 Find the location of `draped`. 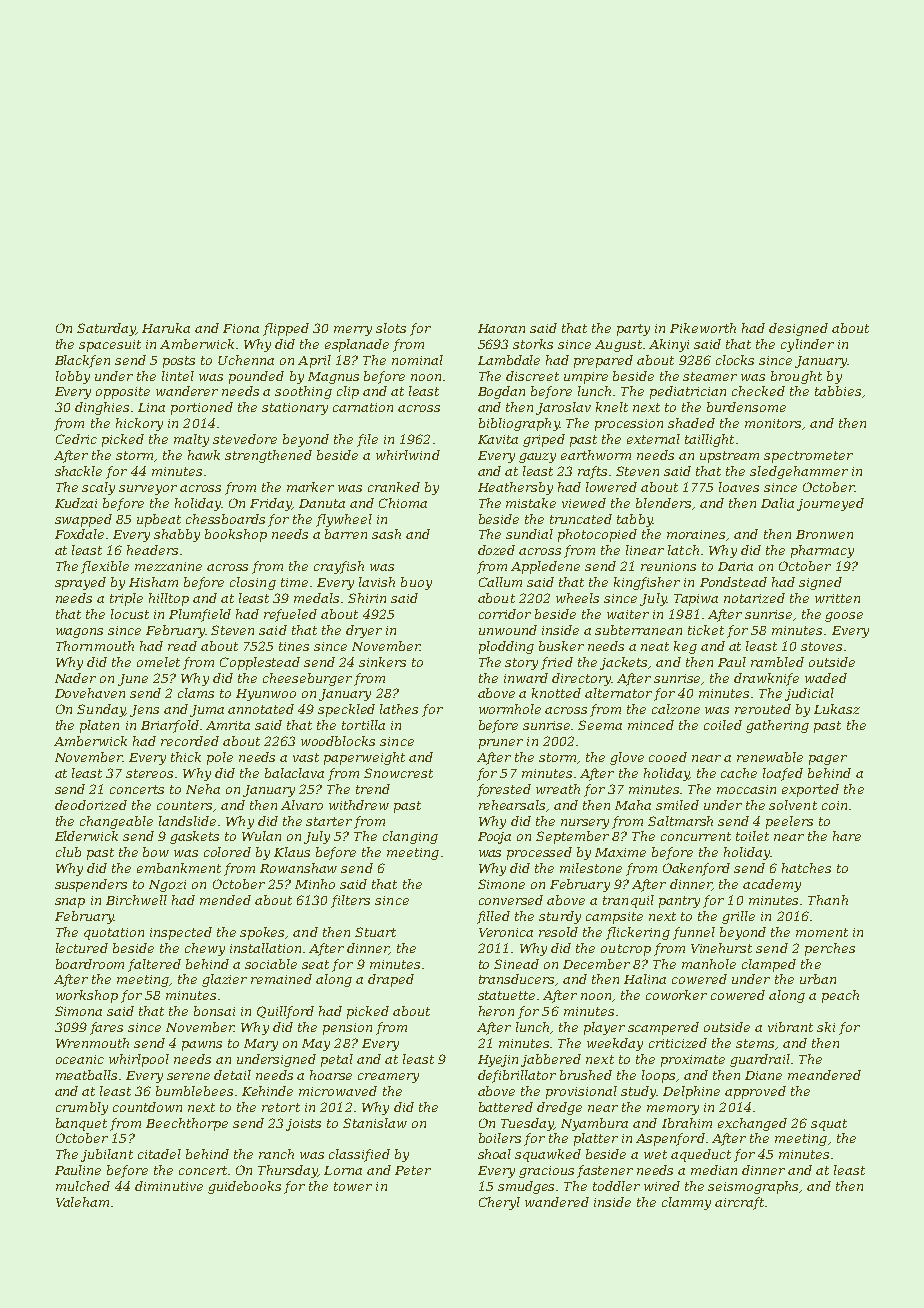

draped is located at coordinates (391, 980).
